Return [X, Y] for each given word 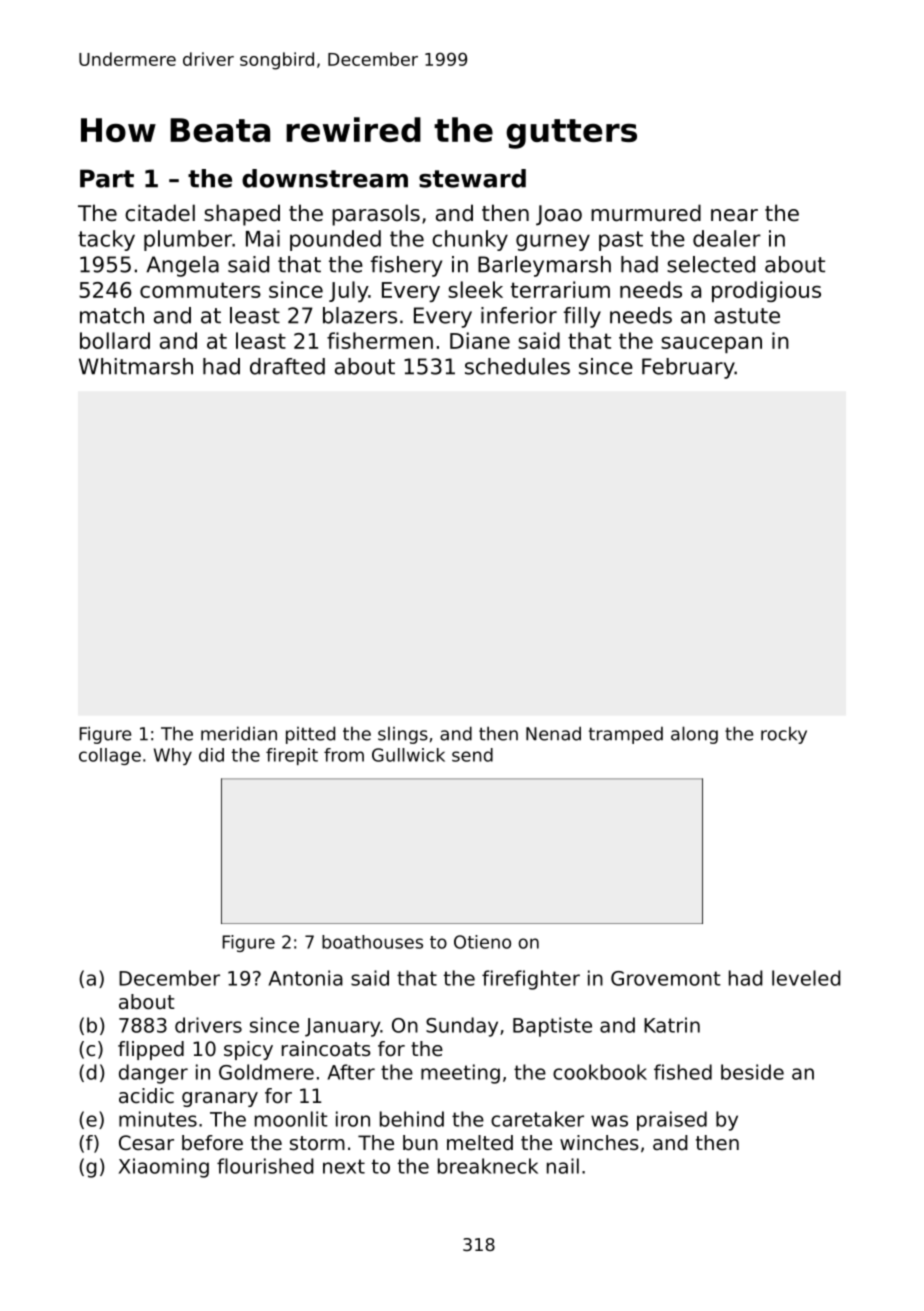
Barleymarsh [544, 266]
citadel [160, 213]
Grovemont [666, 978]
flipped [151, 1050]
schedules [517, 366]
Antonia [305, 978]
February [688, 368]
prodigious [766, 291]
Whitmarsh [136, 366]
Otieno [482, 942]
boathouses [372, 942]
